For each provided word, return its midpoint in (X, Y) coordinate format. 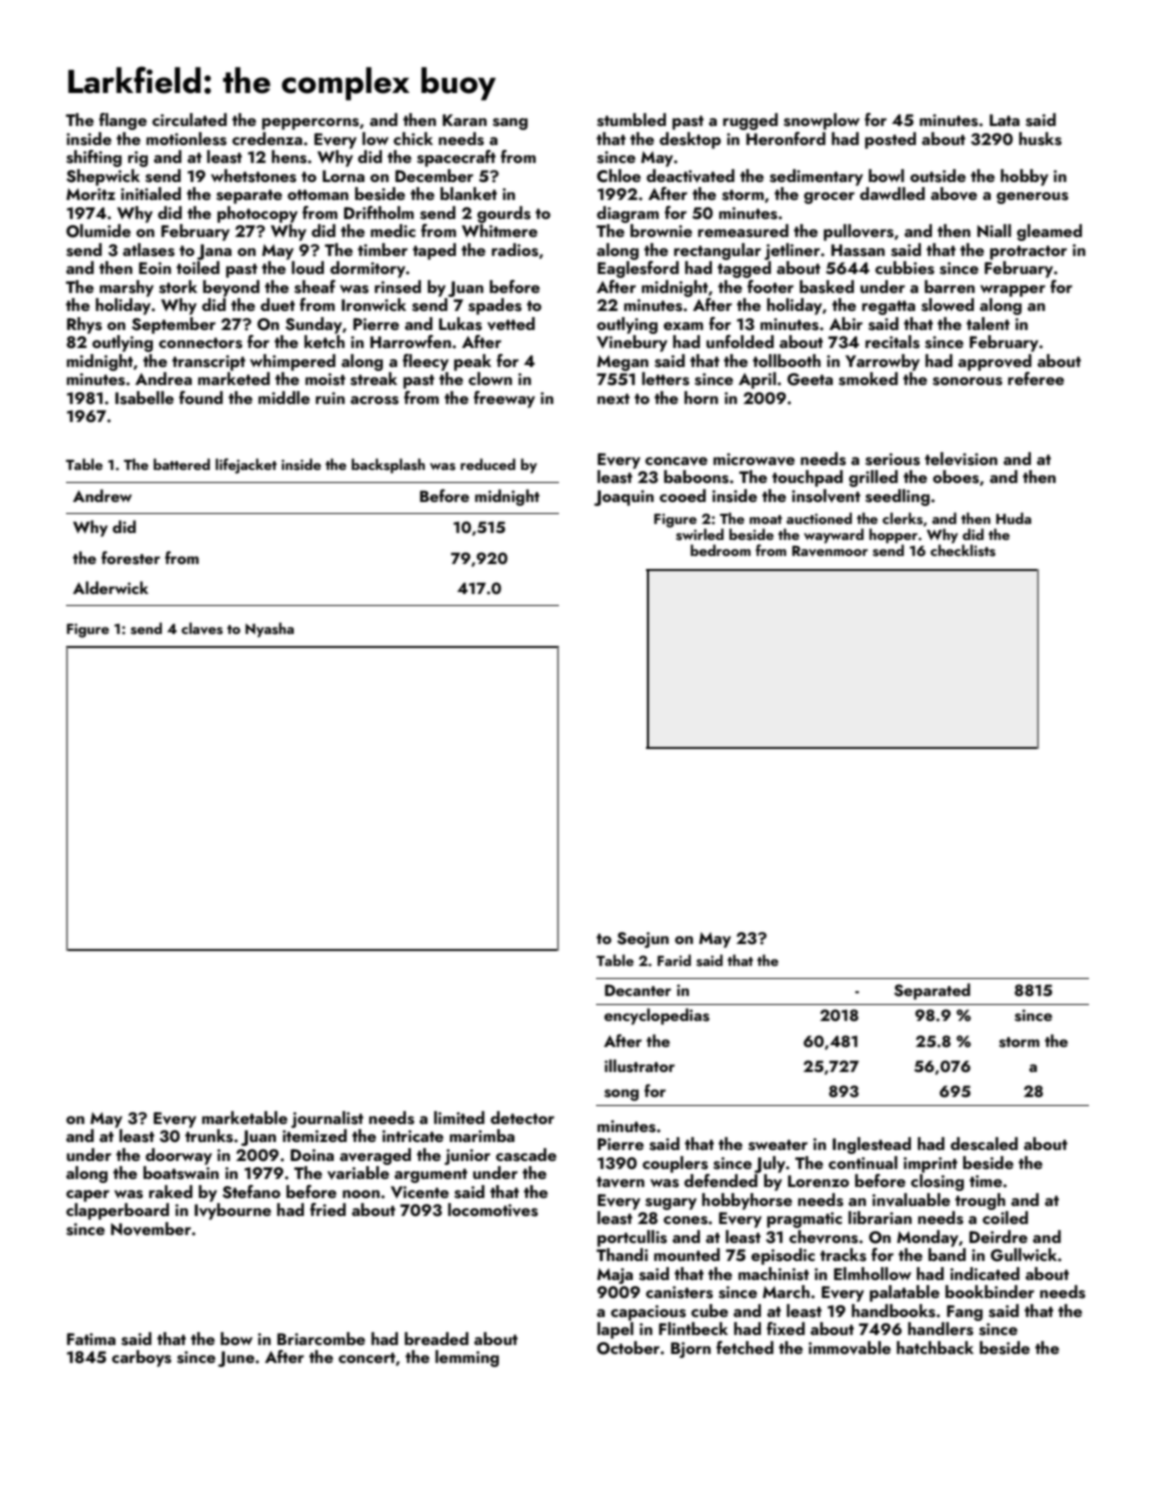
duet (278, 304)
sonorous (967, 381)
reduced (488, 464)
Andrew (102, 495)
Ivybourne (233, 1211)
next (613, 398)
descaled (984, 1144)
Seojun (643, 940)
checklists (963, 550)
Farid (674, 960)
